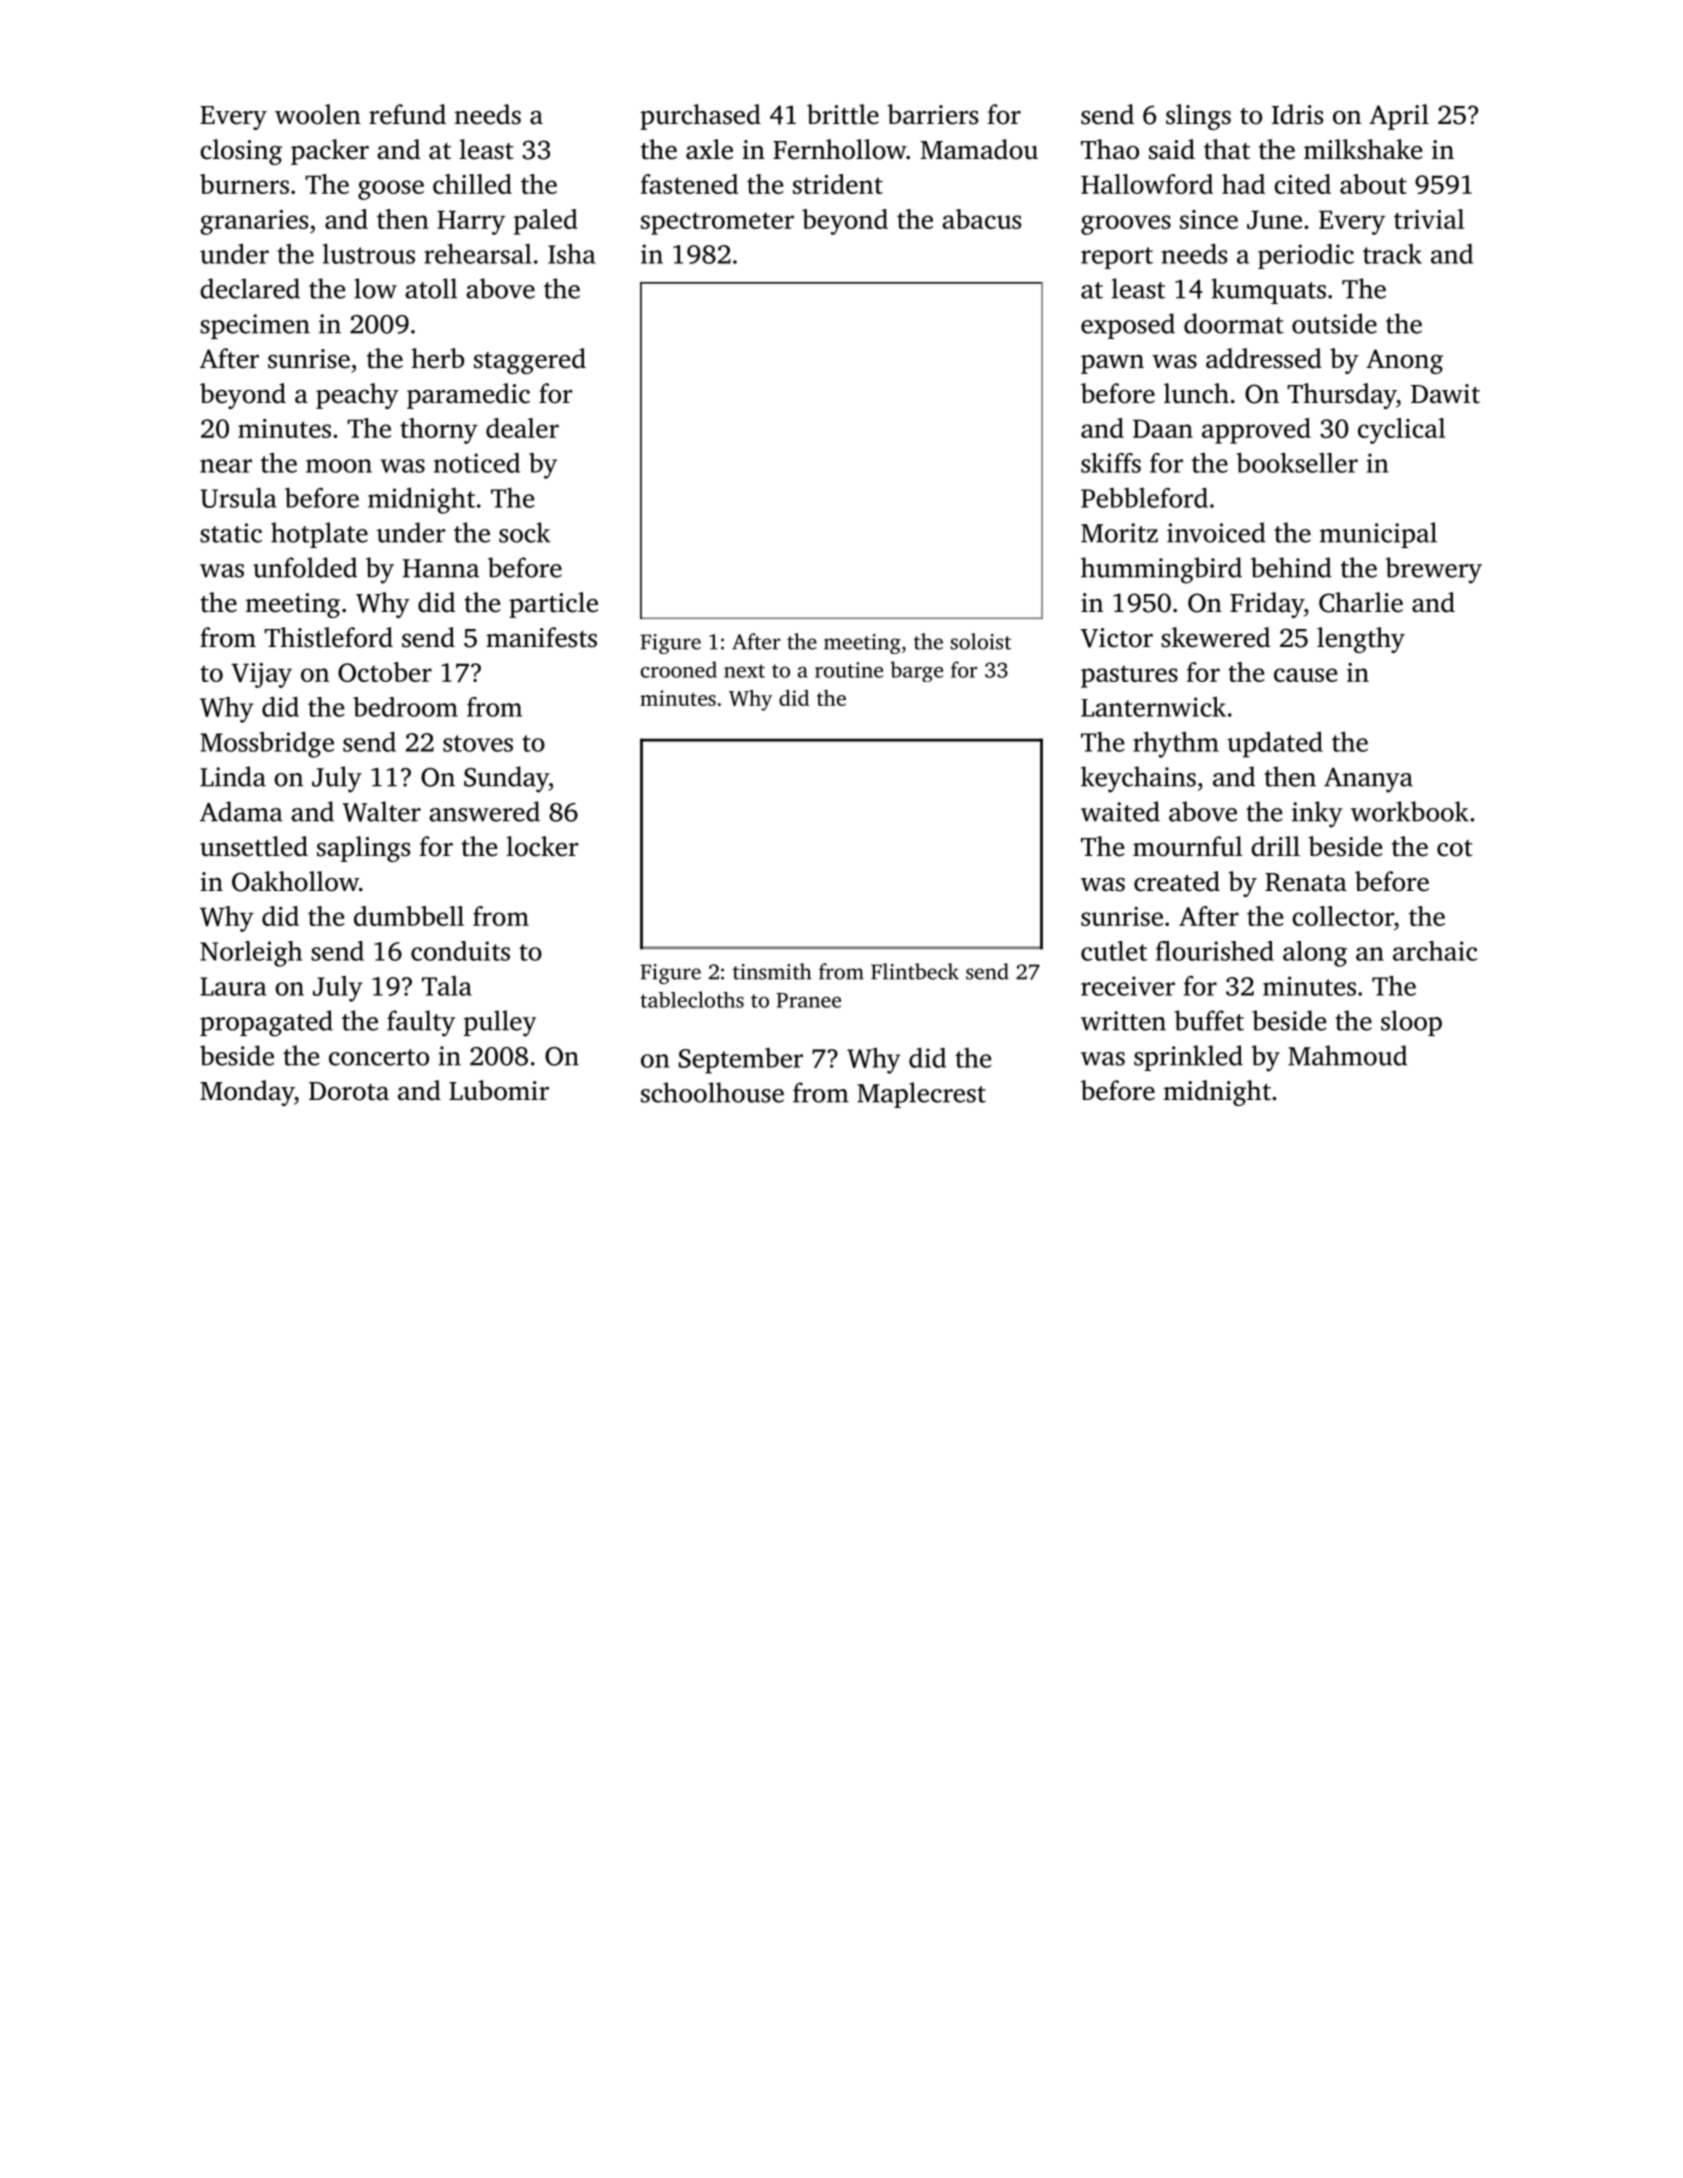 The width and height of the screenshot is (1683, 2178). I want to click on stoves, so click(478, 743).
